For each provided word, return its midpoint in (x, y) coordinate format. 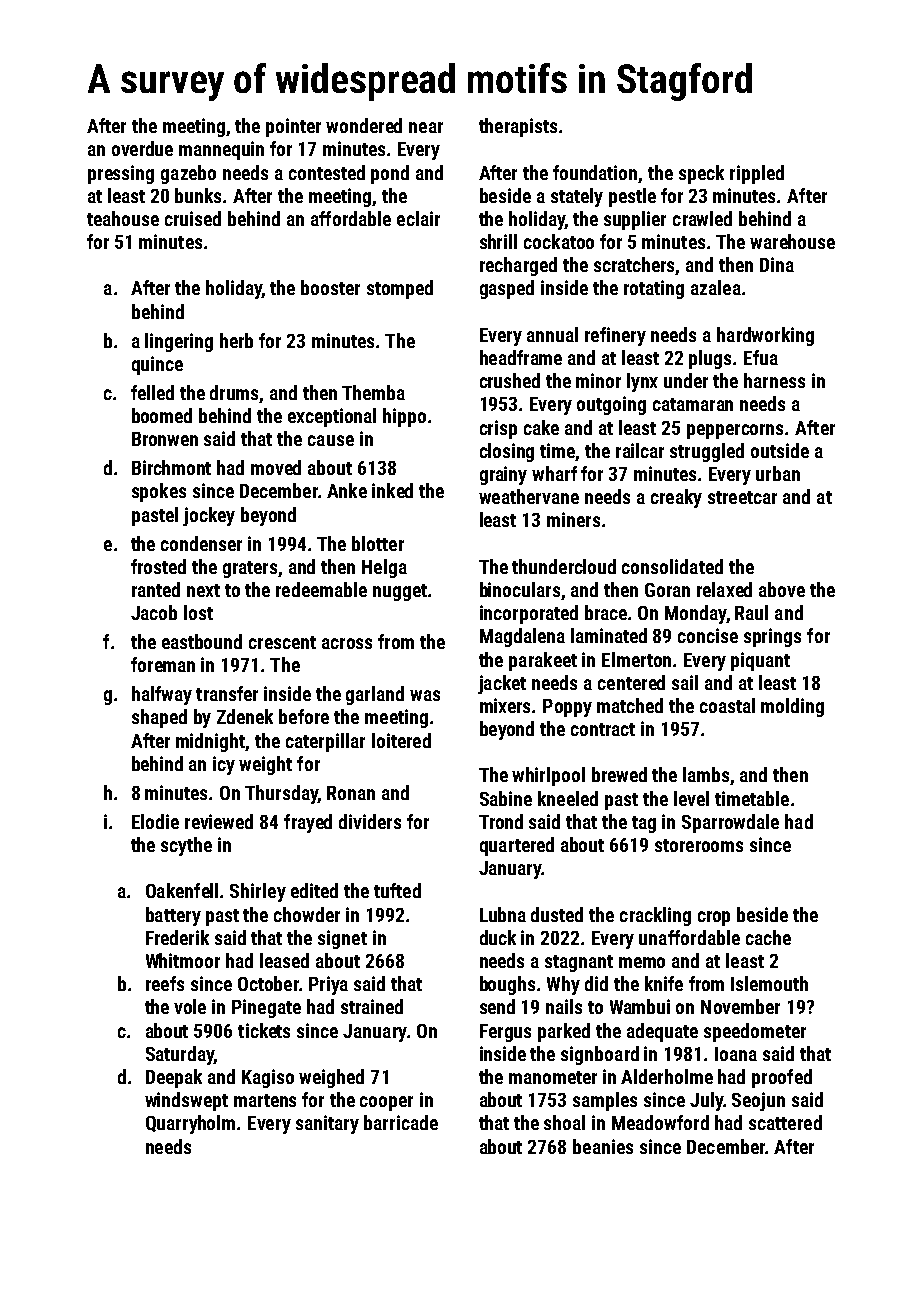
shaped (159, 718)
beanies (603, 1146)
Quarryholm (190, 1124)
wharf (554, 473)
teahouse (123, 218)
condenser (201, 543)
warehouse (792, 241)
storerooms (699, 845)
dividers (370, 821)
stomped (400, 289)
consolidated (672, 566)
